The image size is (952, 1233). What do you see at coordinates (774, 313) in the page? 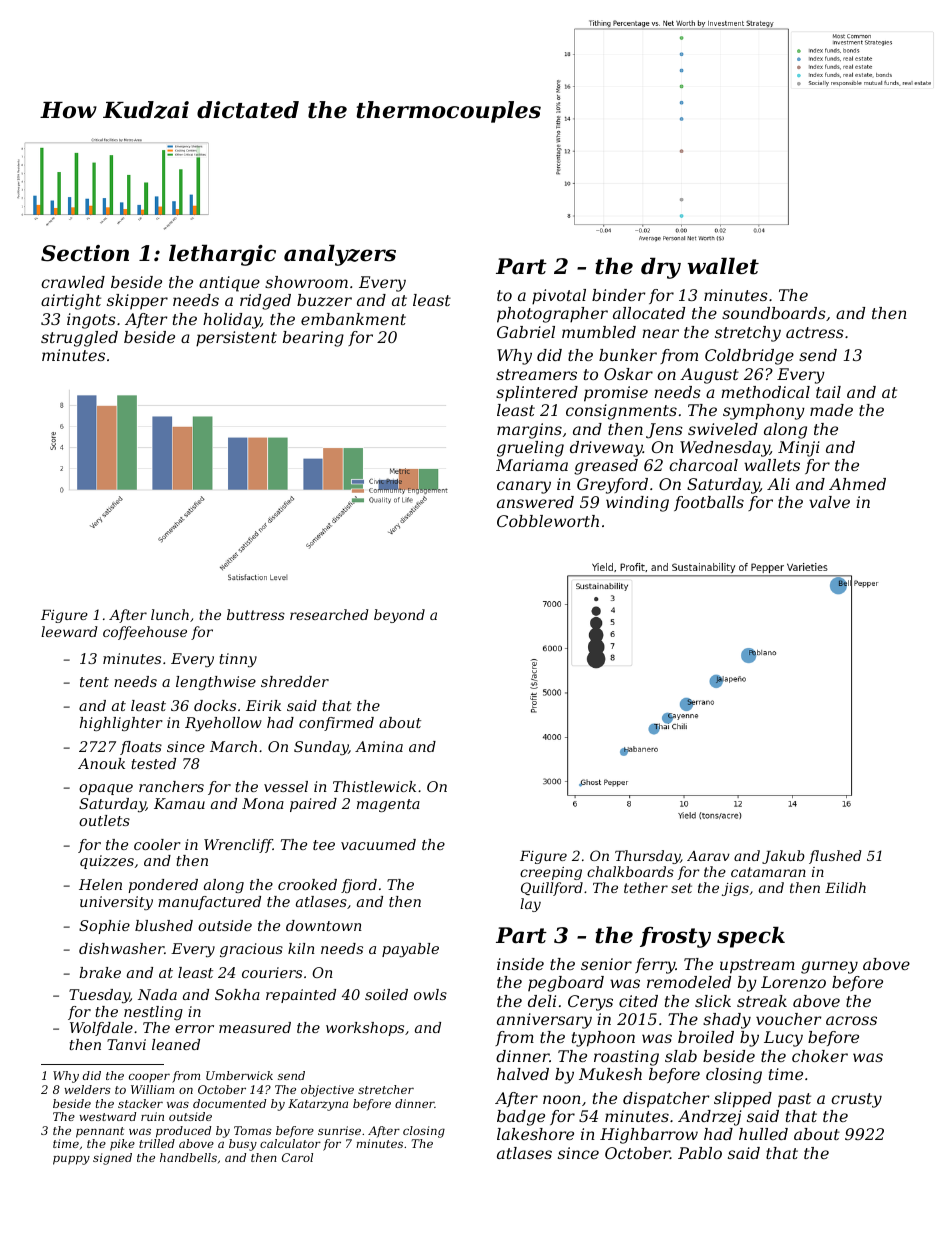
I see `soundboards` at bounding box center [774, 313].
